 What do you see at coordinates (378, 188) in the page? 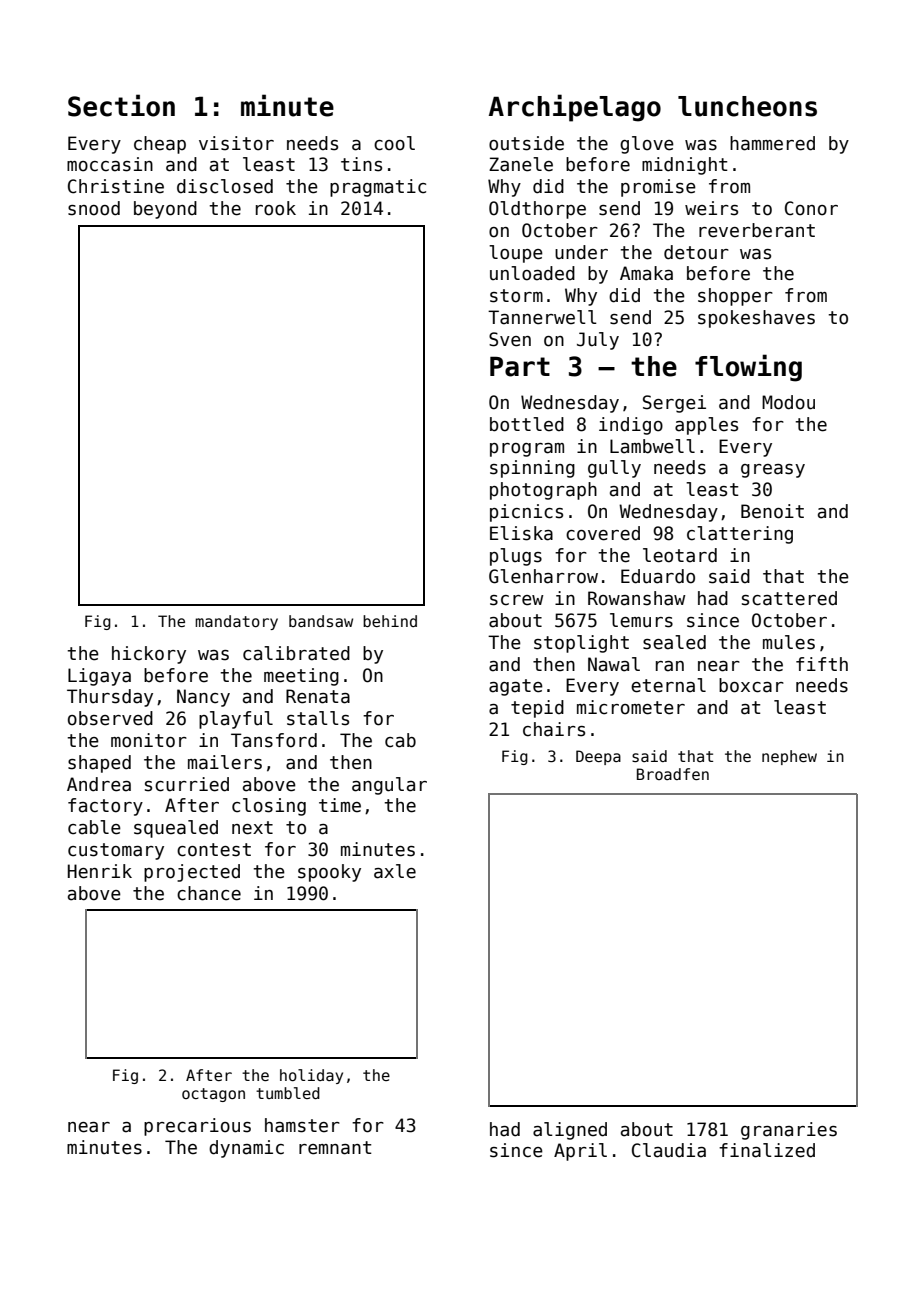
I see `pragmatic` at bounding box center [378, 188].
